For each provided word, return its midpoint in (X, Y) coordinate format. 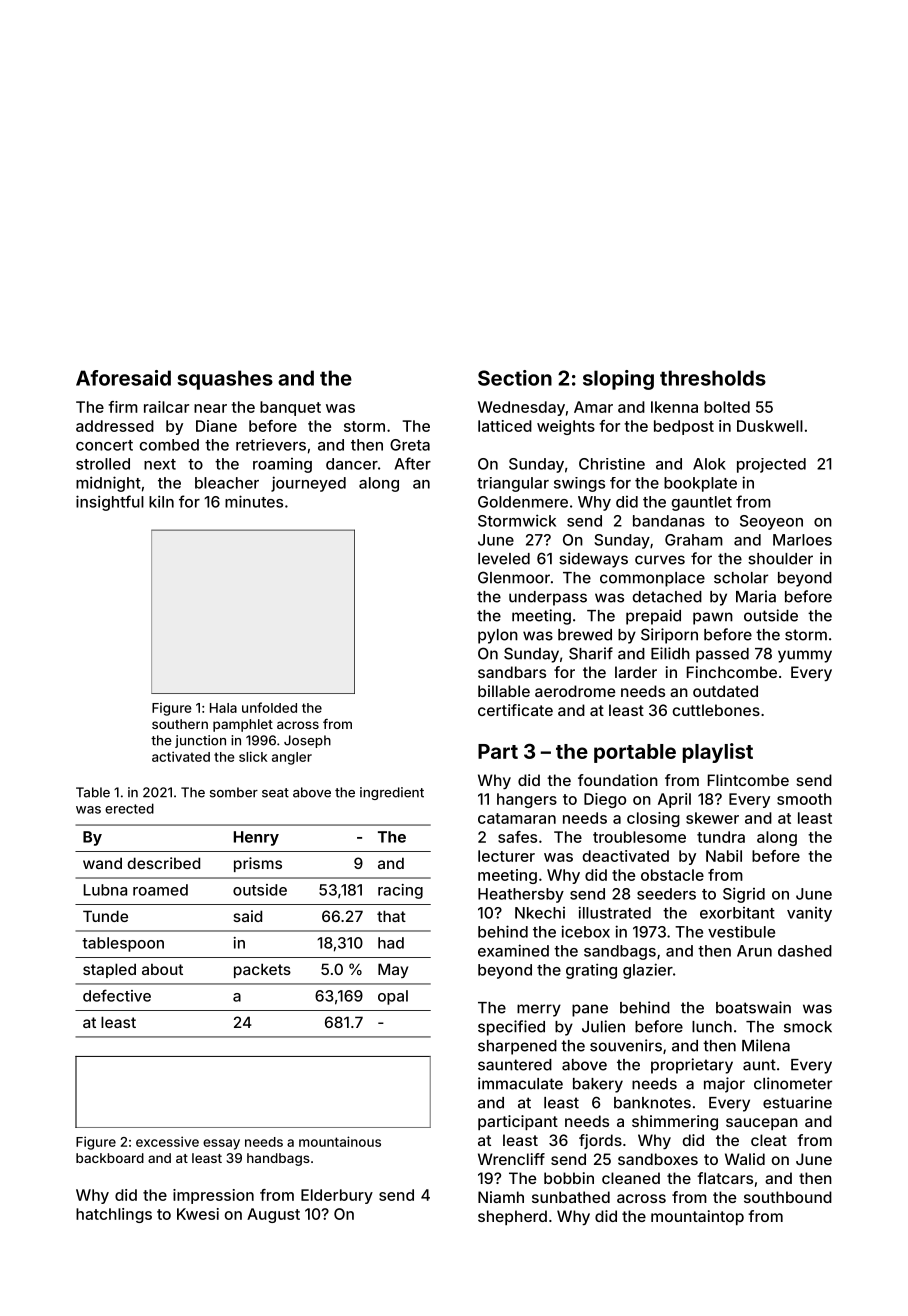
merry (539, 1010)
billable (504, 691)
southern (180, 724)
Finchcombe (732, 672)
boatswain (753, 1007)
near (210, 408)
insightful (110, 503)
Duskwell (770, 426)
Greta (410, 445)
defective (117, 995)
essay (221, 1144)
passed (722, 655)
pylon (498, 636)
